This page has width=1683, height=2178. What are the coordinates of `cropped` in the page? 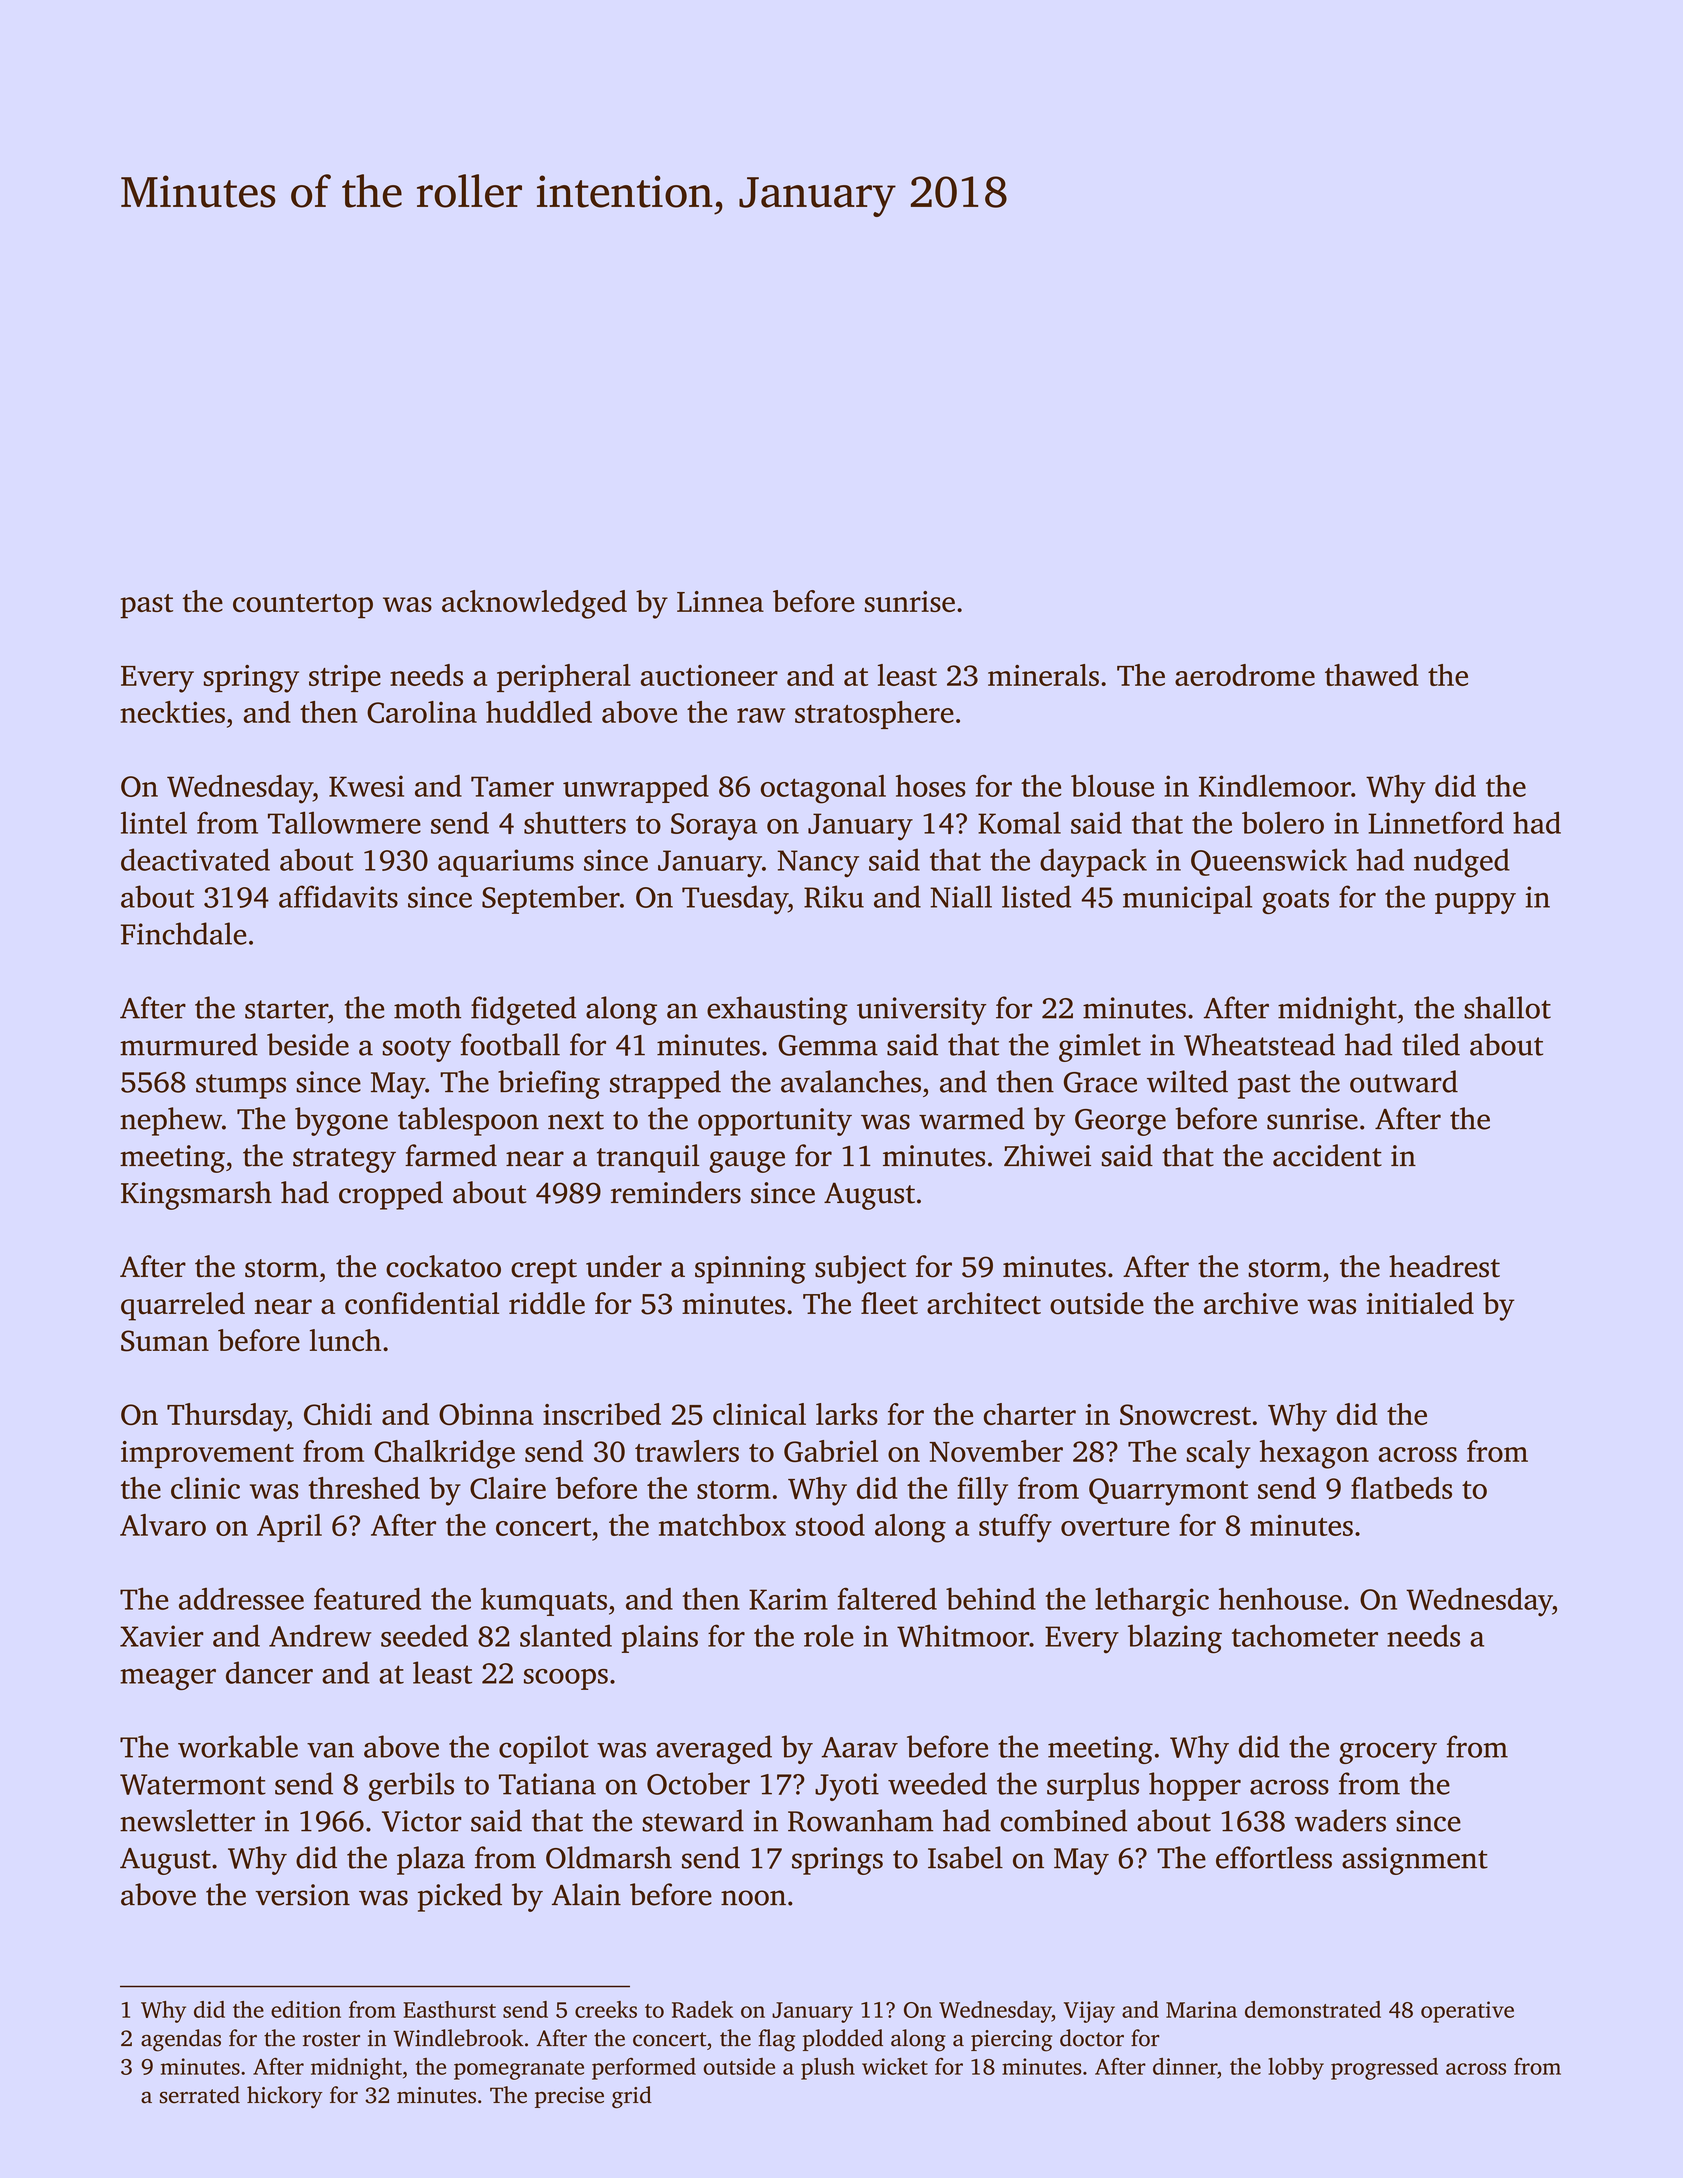 It's located at (391, 1195).
